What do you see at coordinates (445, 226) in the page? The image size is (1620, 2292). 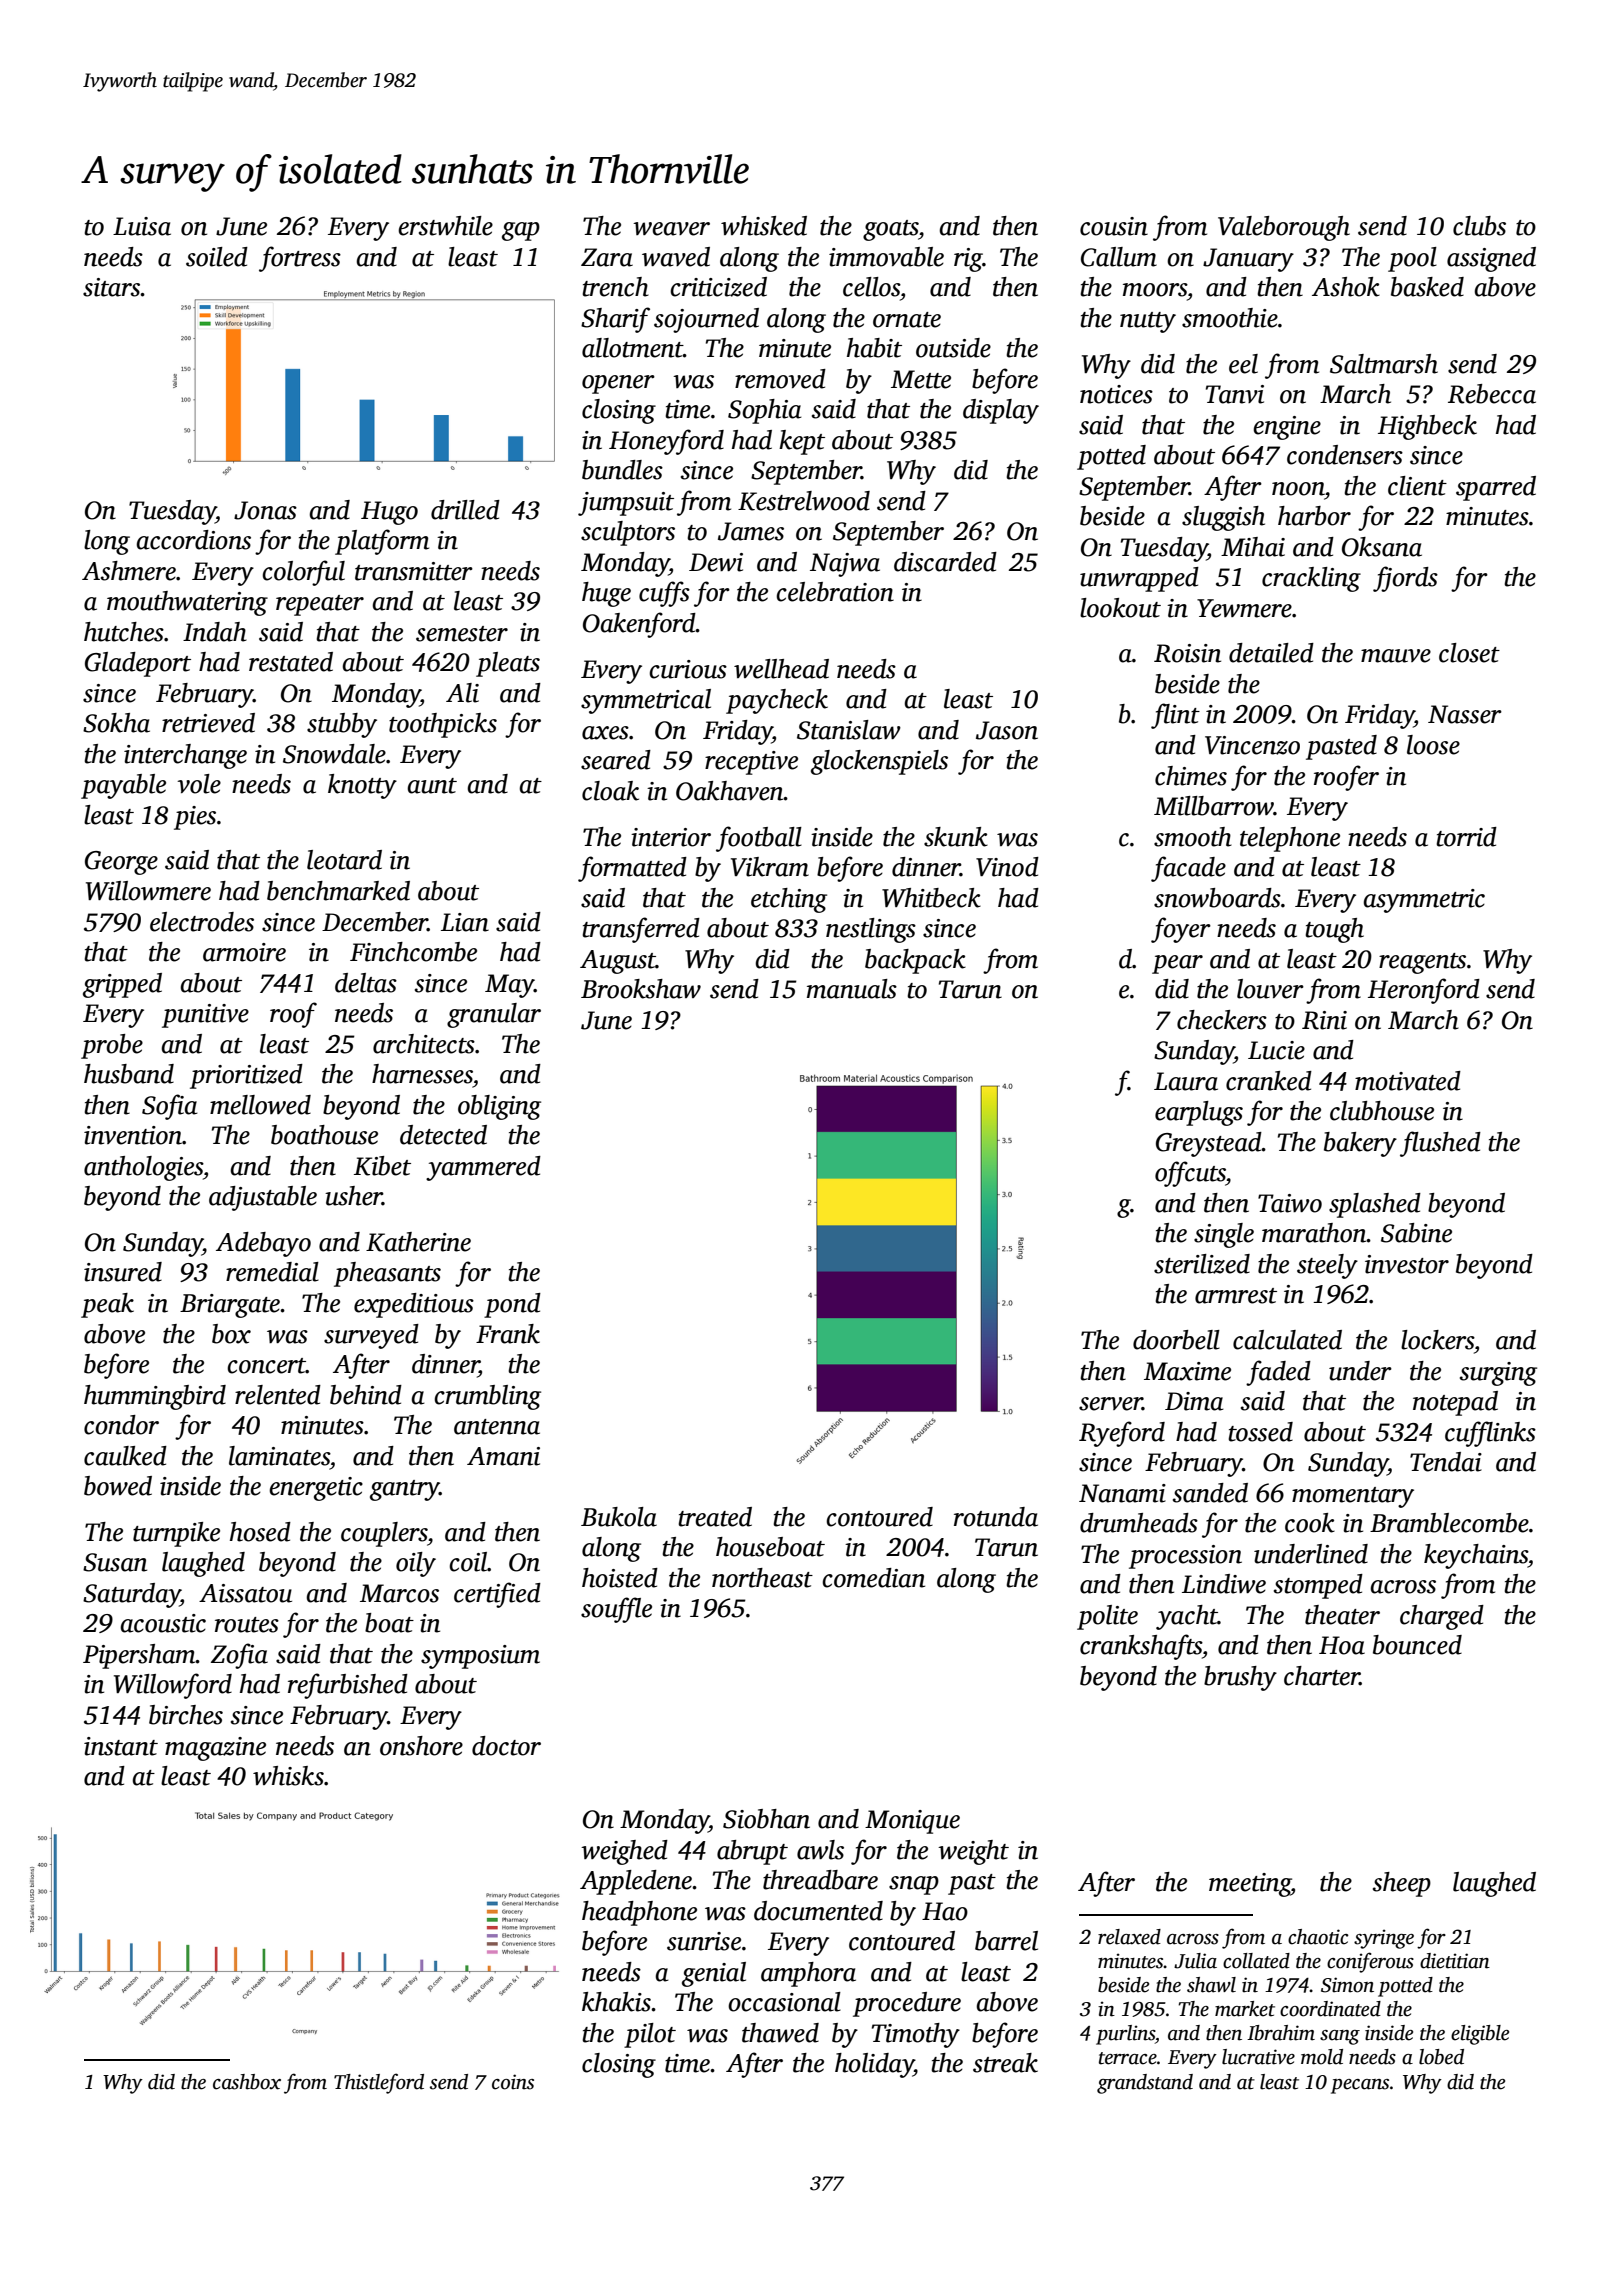 I see `erstwhile` at bounding box center [445, 226].
